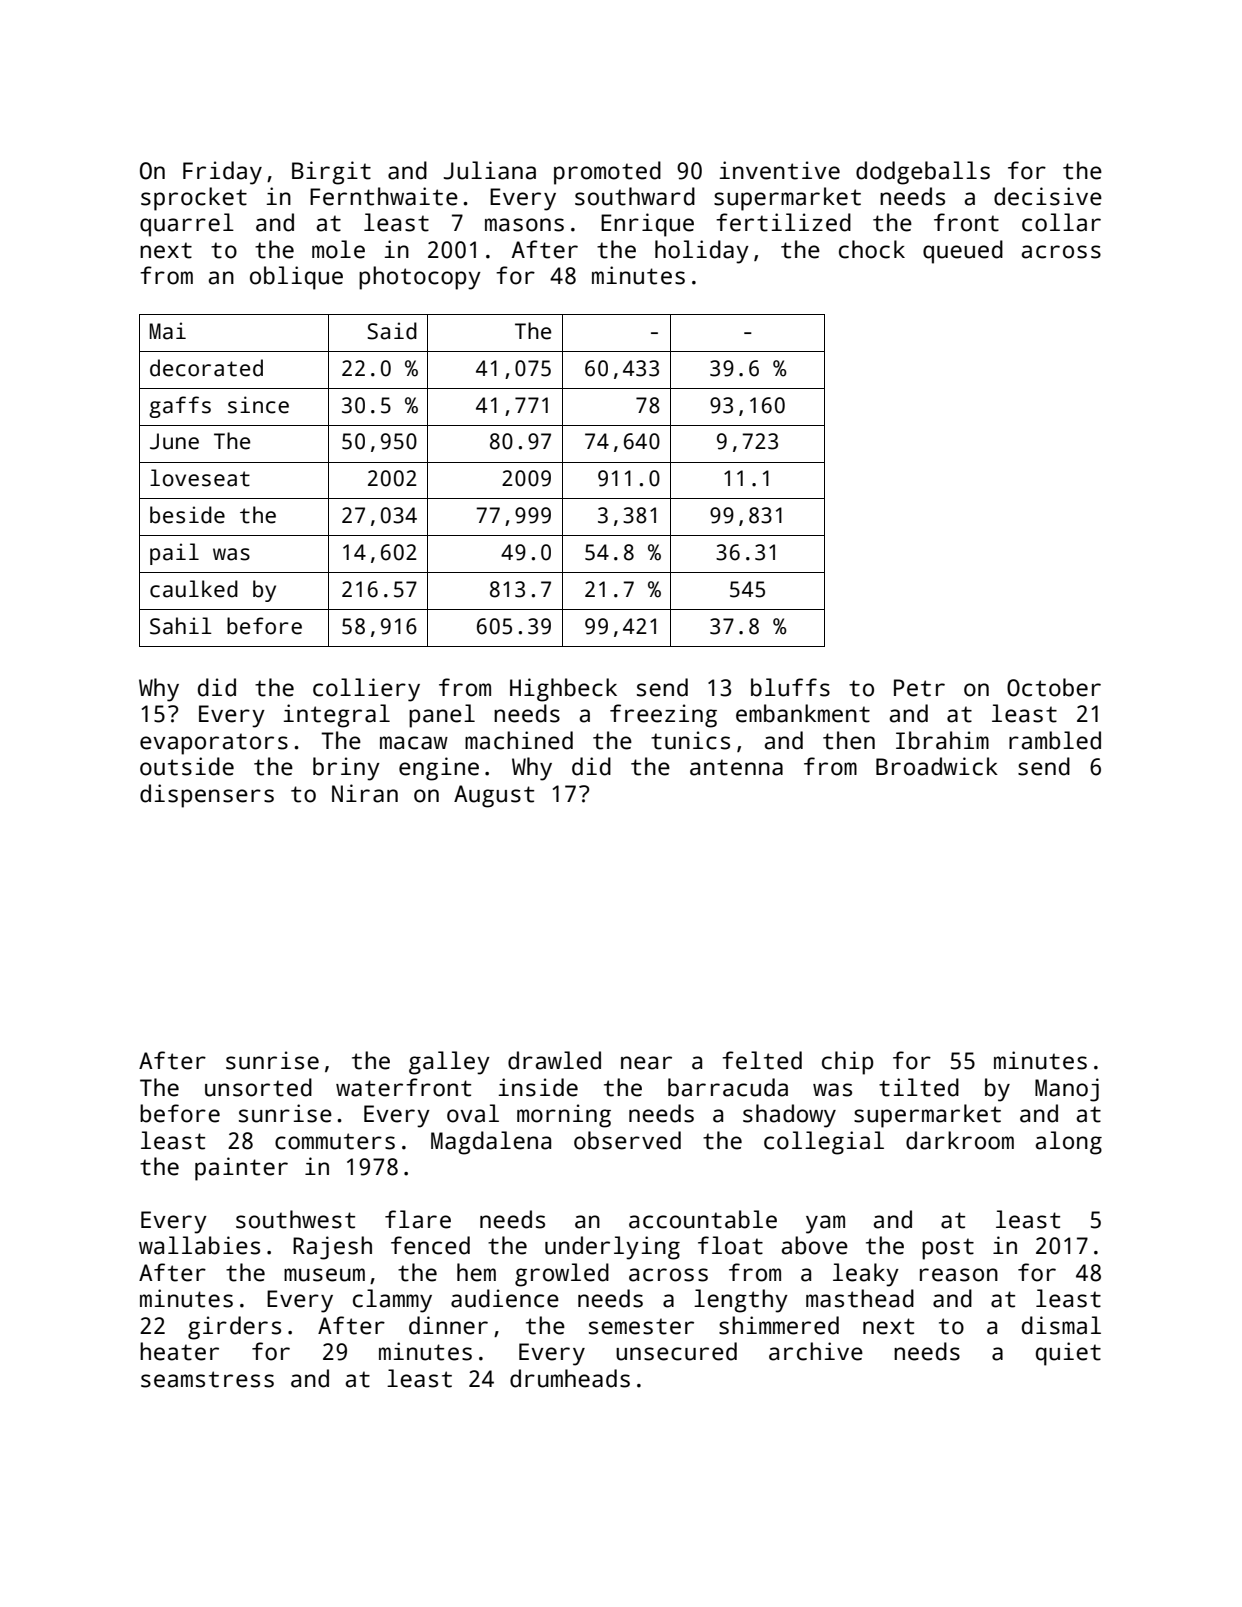 Image resolution: width=1242 pixels, height=1607 pixels. I want to click on freezing, so click(663, 716).
